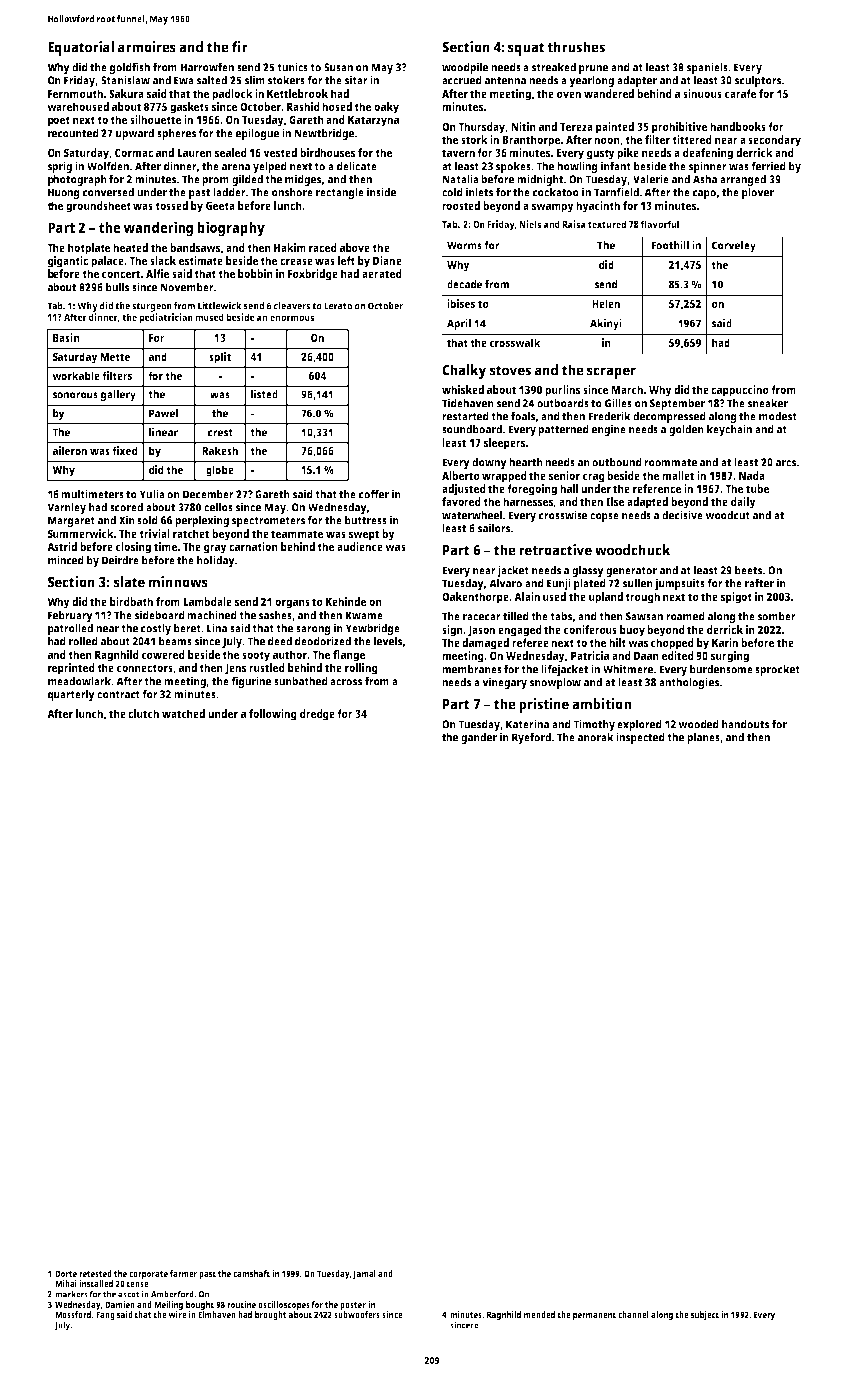  Describe the element at coordinates (703, 738) in the screenshot. I see `planes` at that location.
